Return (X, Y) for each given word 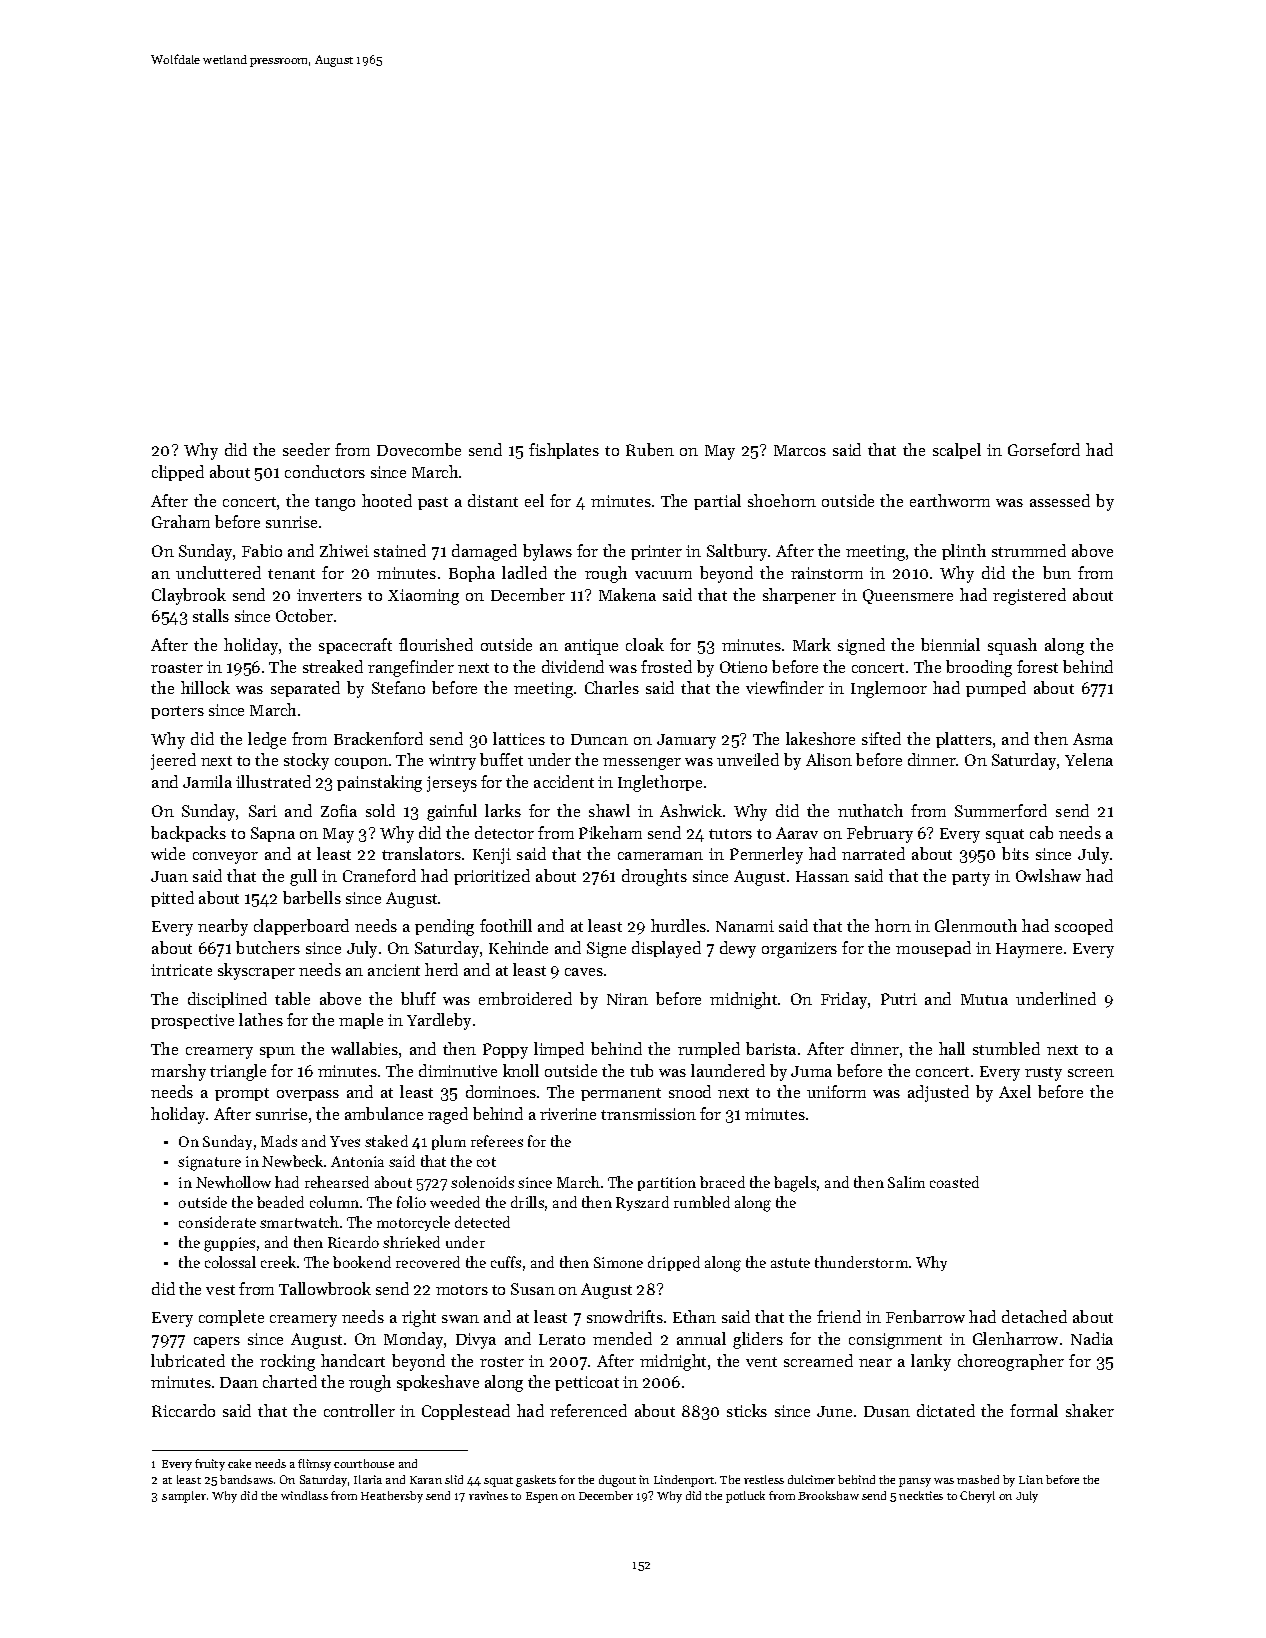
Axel (1015, 1091)
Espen (542, 1497)
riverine (568, 1114)
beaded (280, 1202)
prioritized (492, 877)
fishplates (564, 451)
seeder (306, 449)
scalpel (957, 451)
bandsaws (246, 1479)
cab (1041, 832)
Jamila (207, 781)
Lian (1031, 1479)
